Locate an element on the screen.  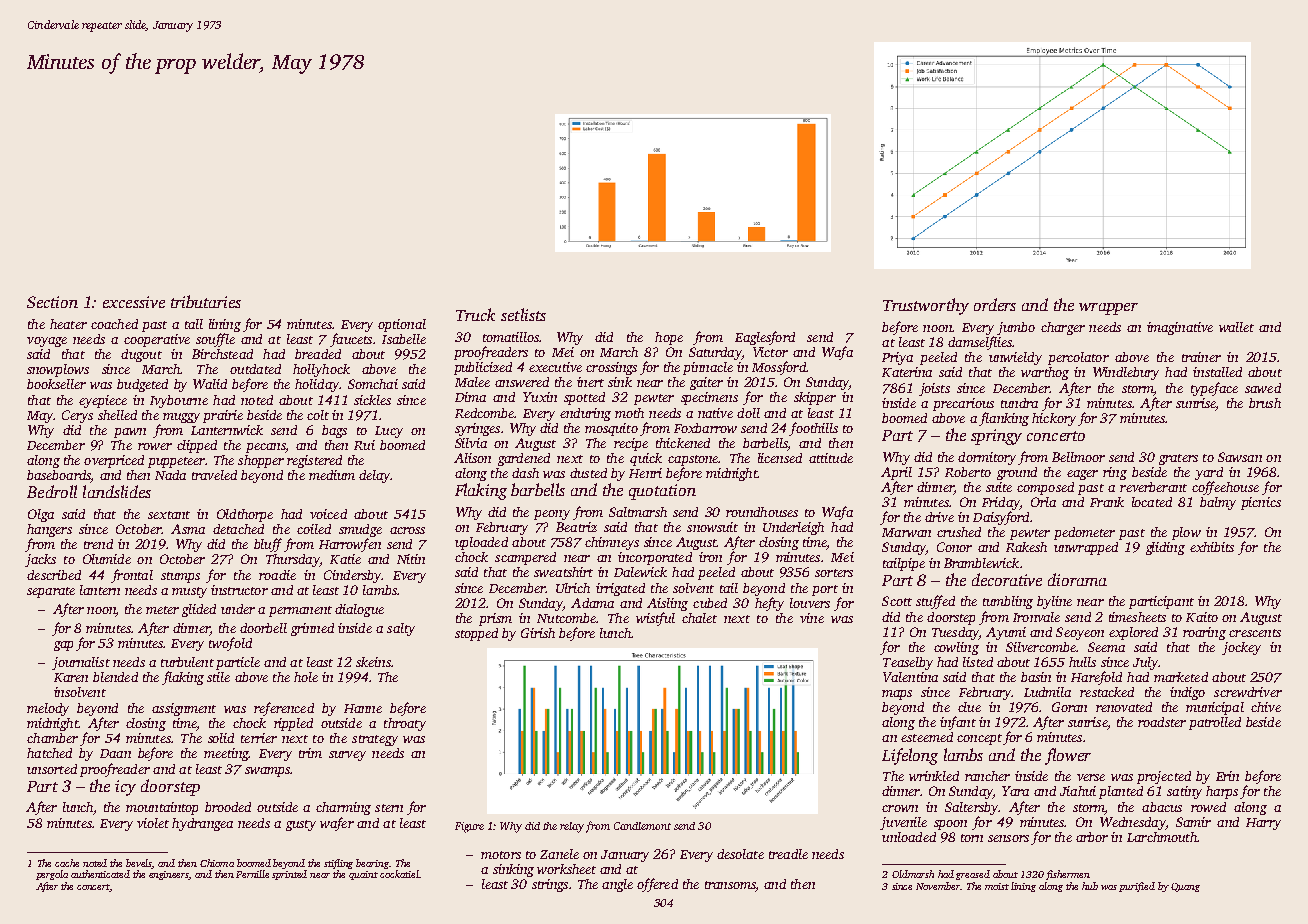
outdated is located at coordinates (255, 369).
